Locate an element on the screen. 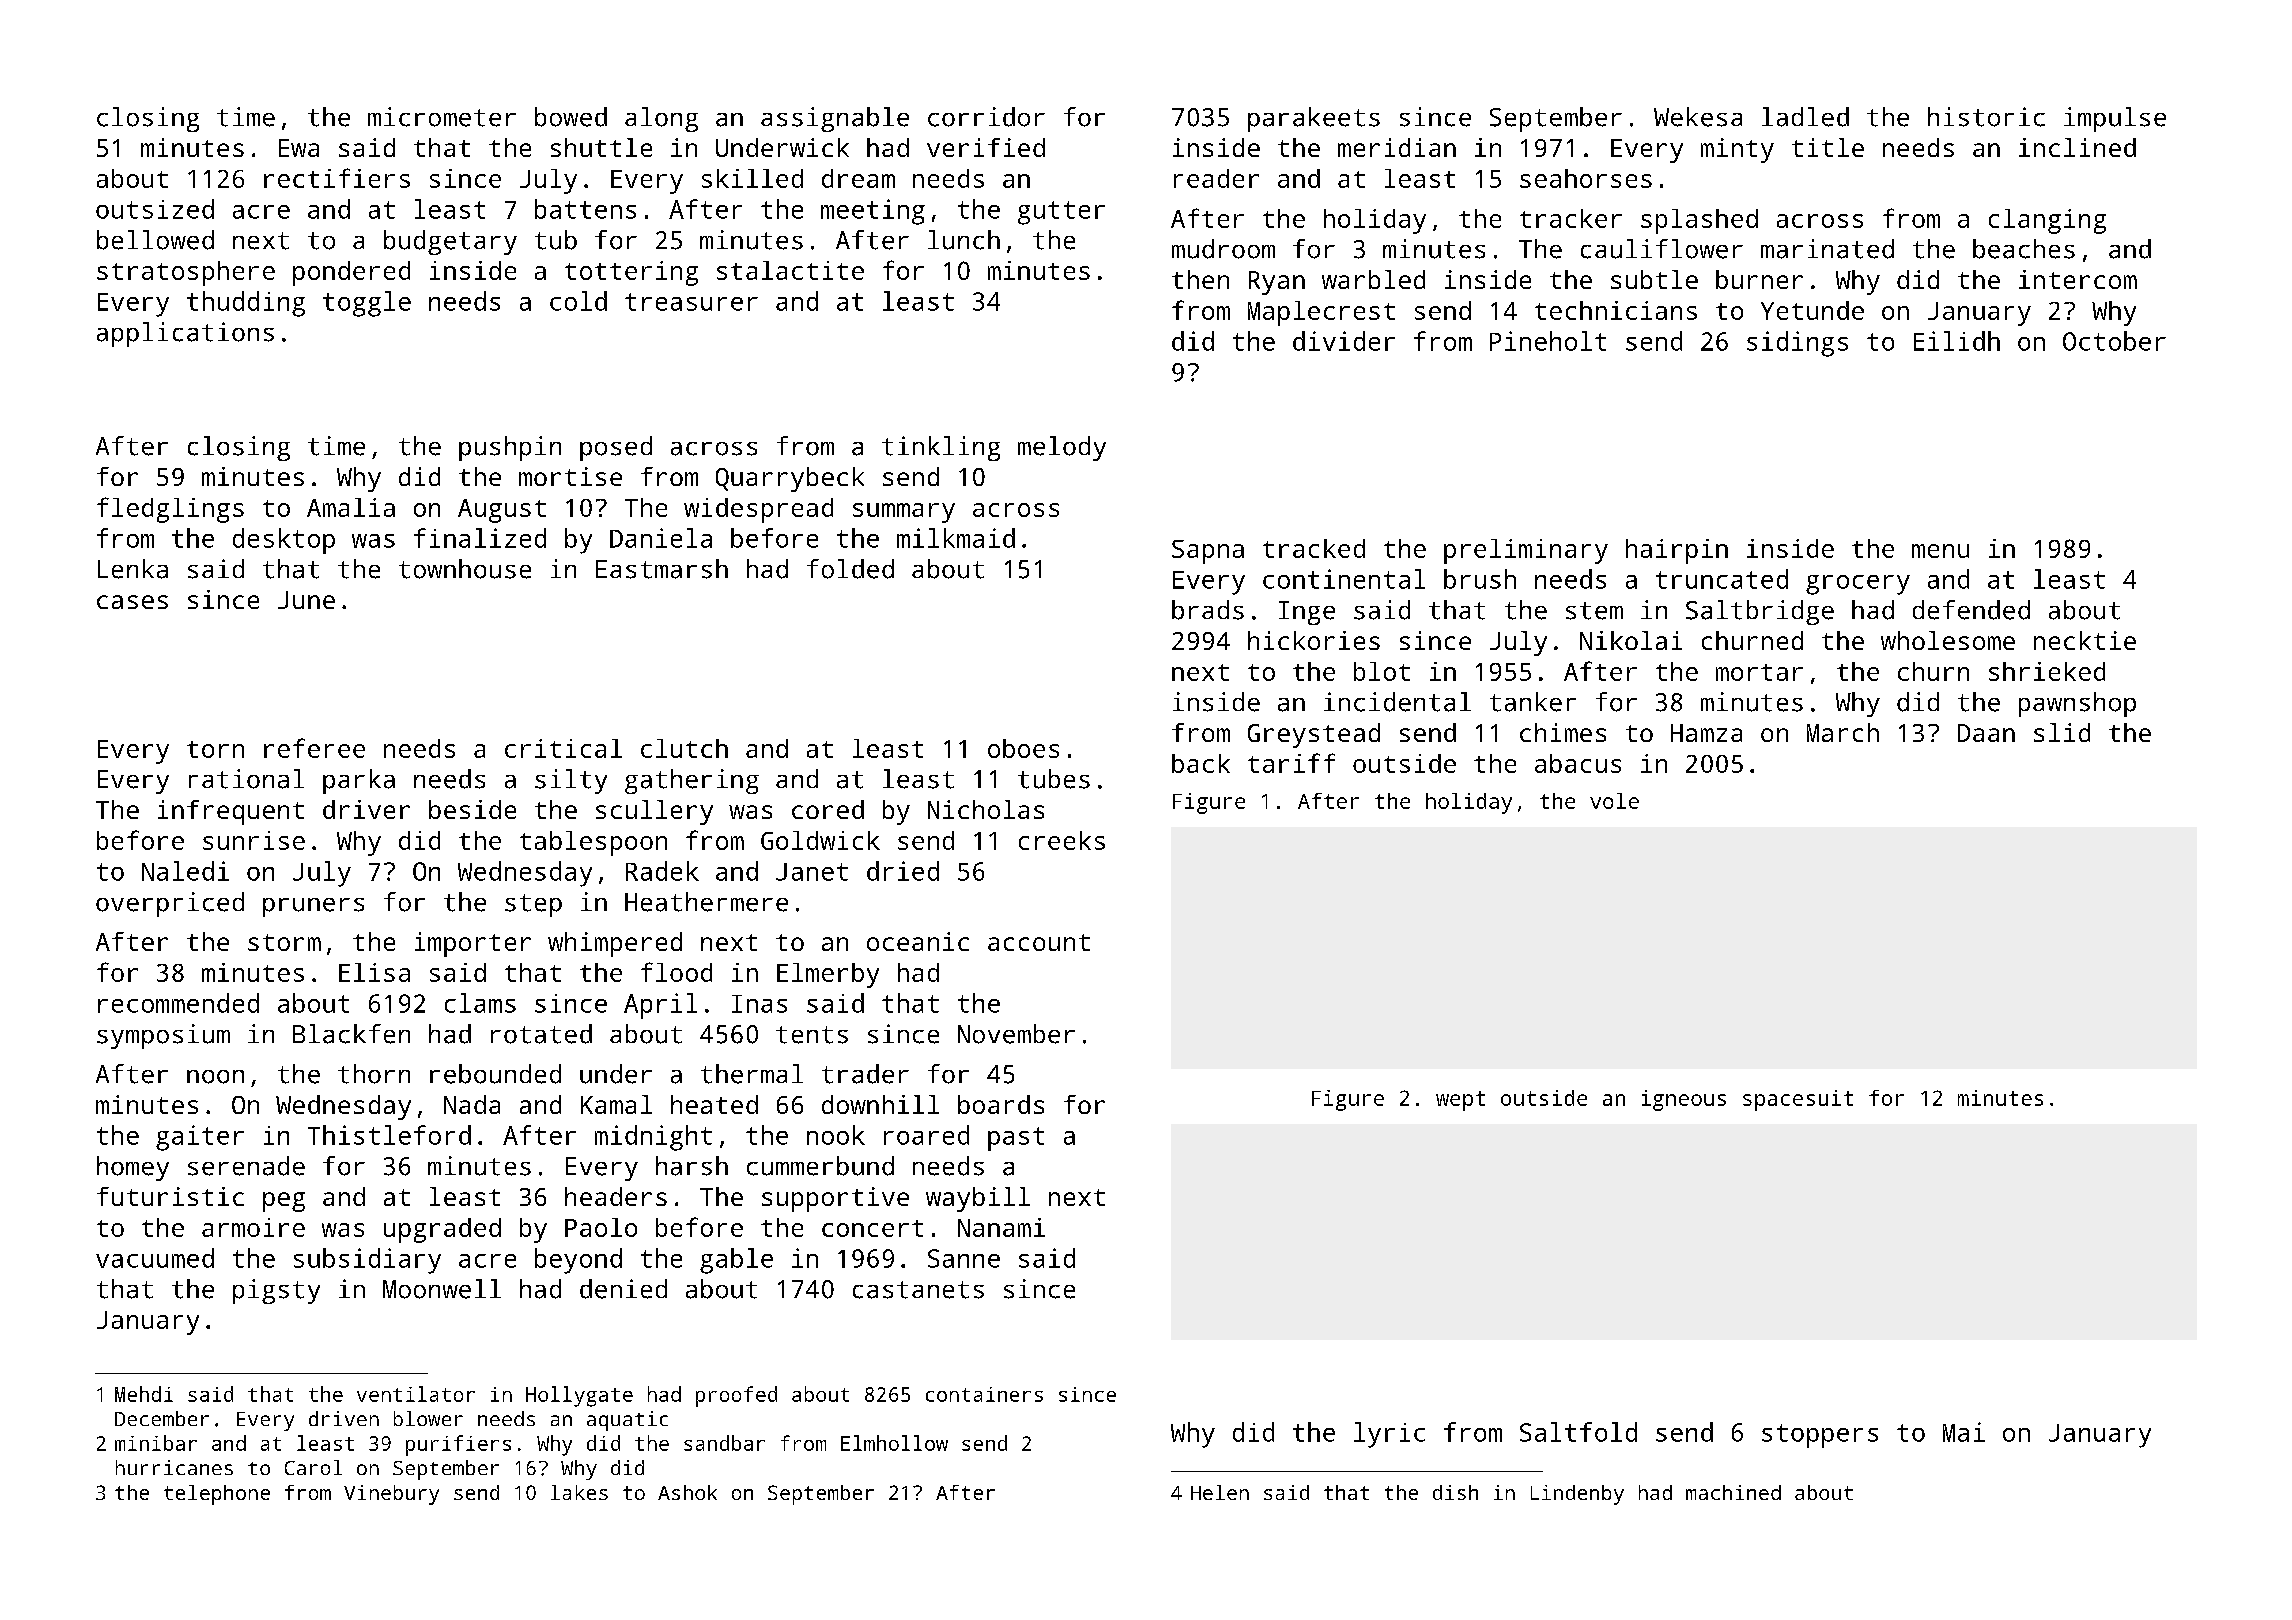  impulse is located at coordinates (2115, 119).
